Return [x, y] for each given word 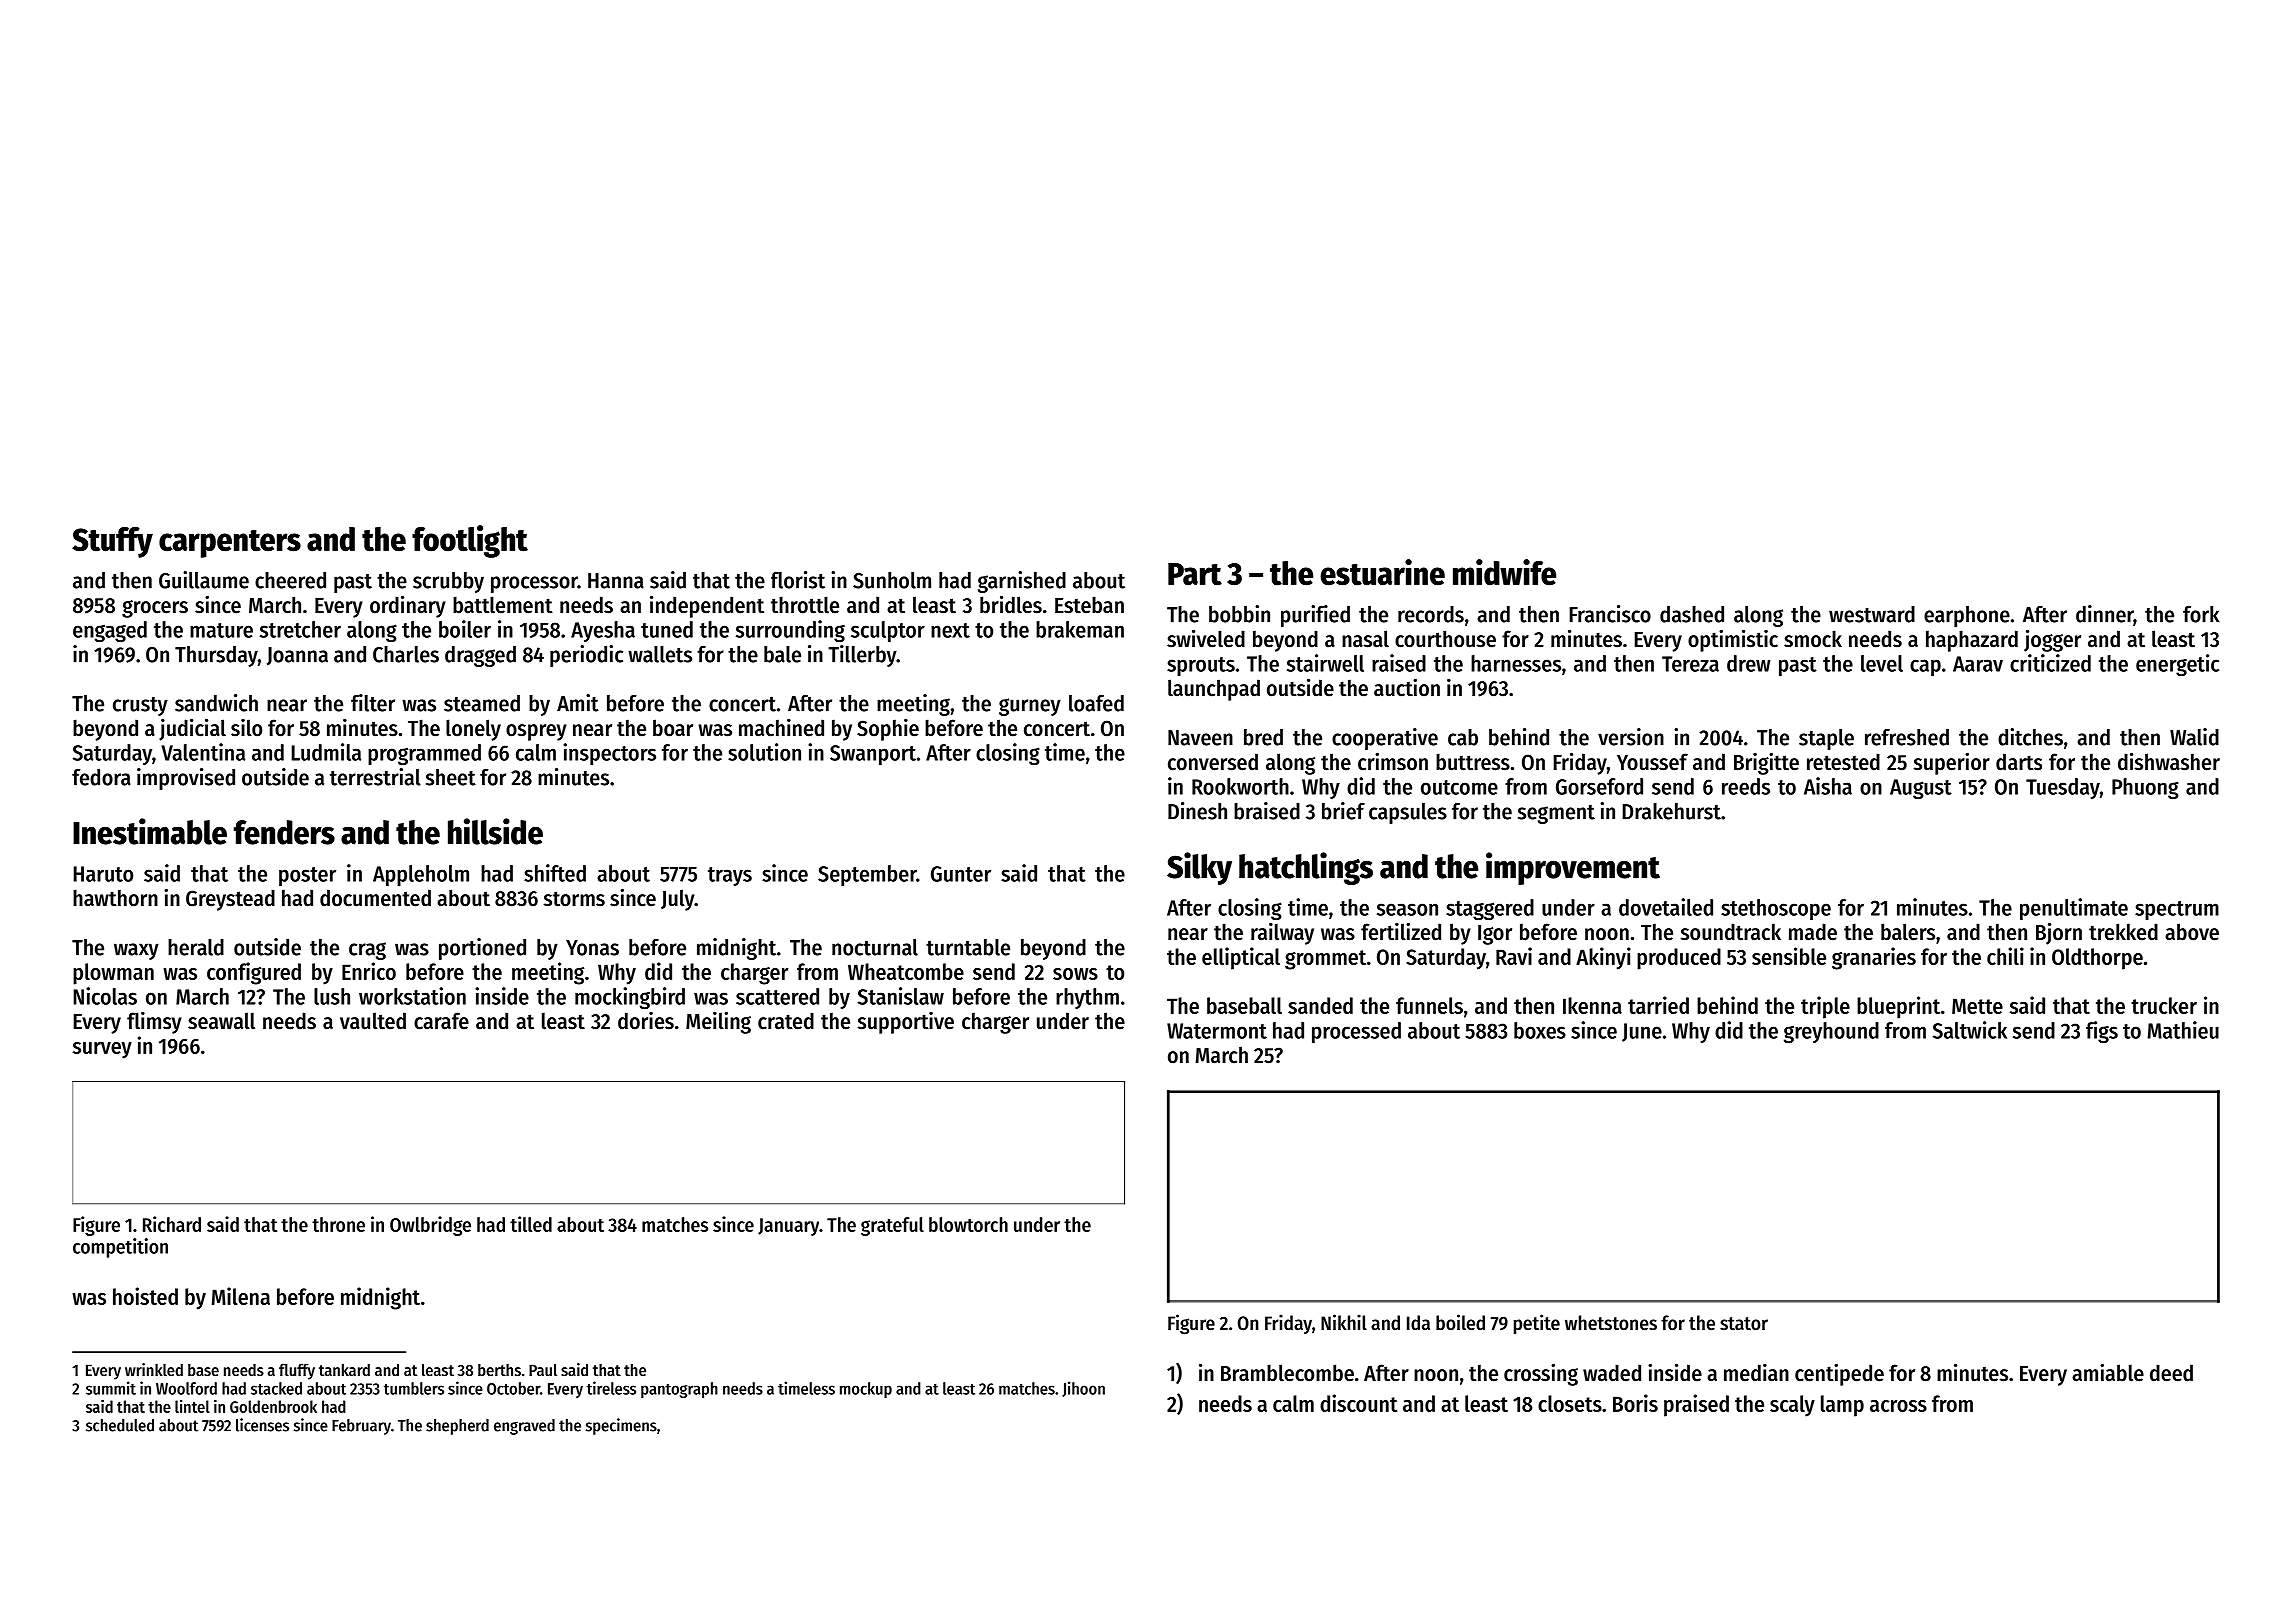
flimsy [154, 1023]
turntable [968, 947]
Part [1195, 574]
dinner [2105, 615]
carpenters [230, 544]
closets [1570, 1403]
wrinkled [154, 1369]
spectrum [2177, 910]
